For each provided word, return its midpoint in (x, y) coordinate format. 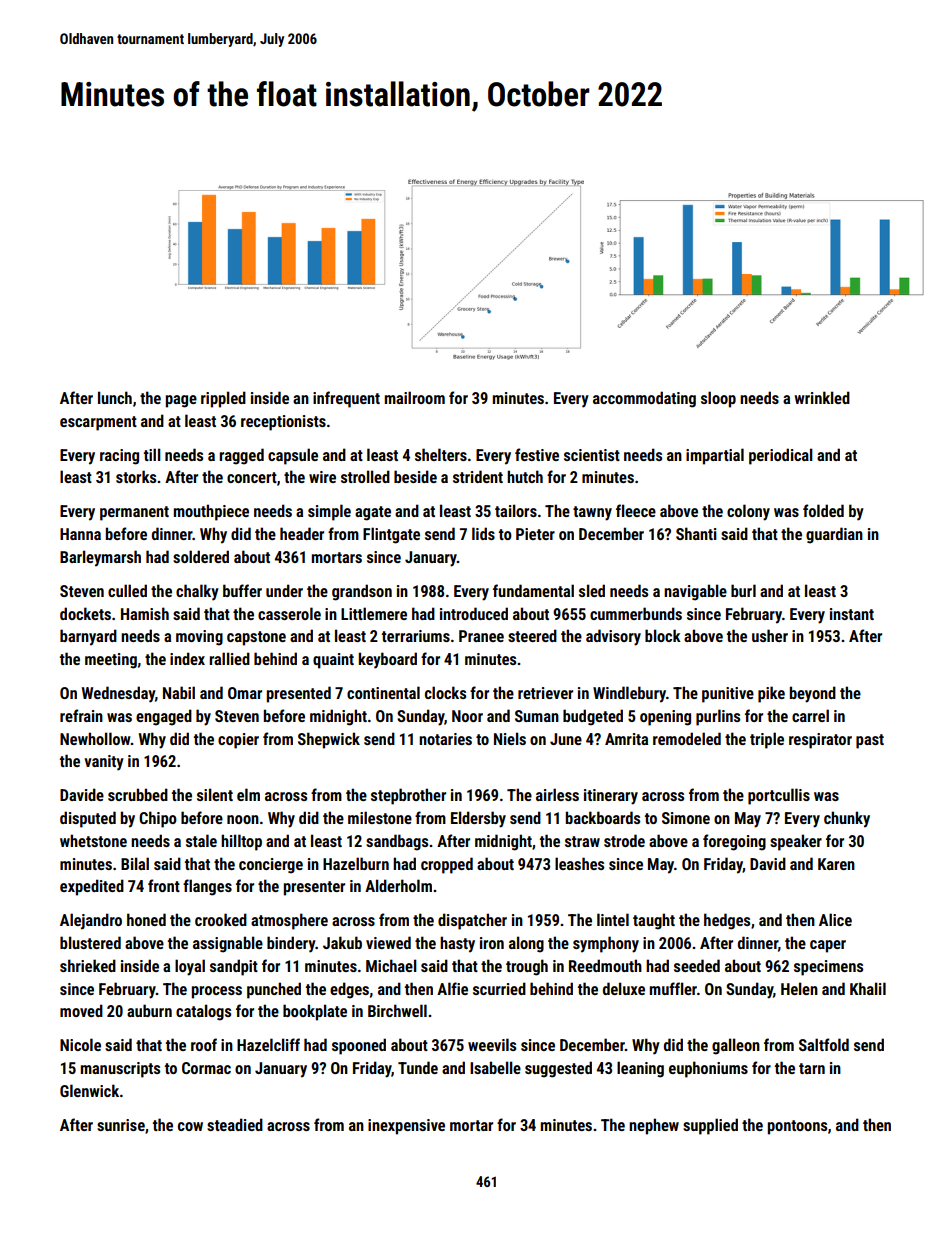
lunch (115, 397)
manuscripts (120, 1070)
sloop (718, 399)
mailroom (415, 397)
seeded (697, 965)
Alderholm (398, 885)
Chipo (158, 819)
